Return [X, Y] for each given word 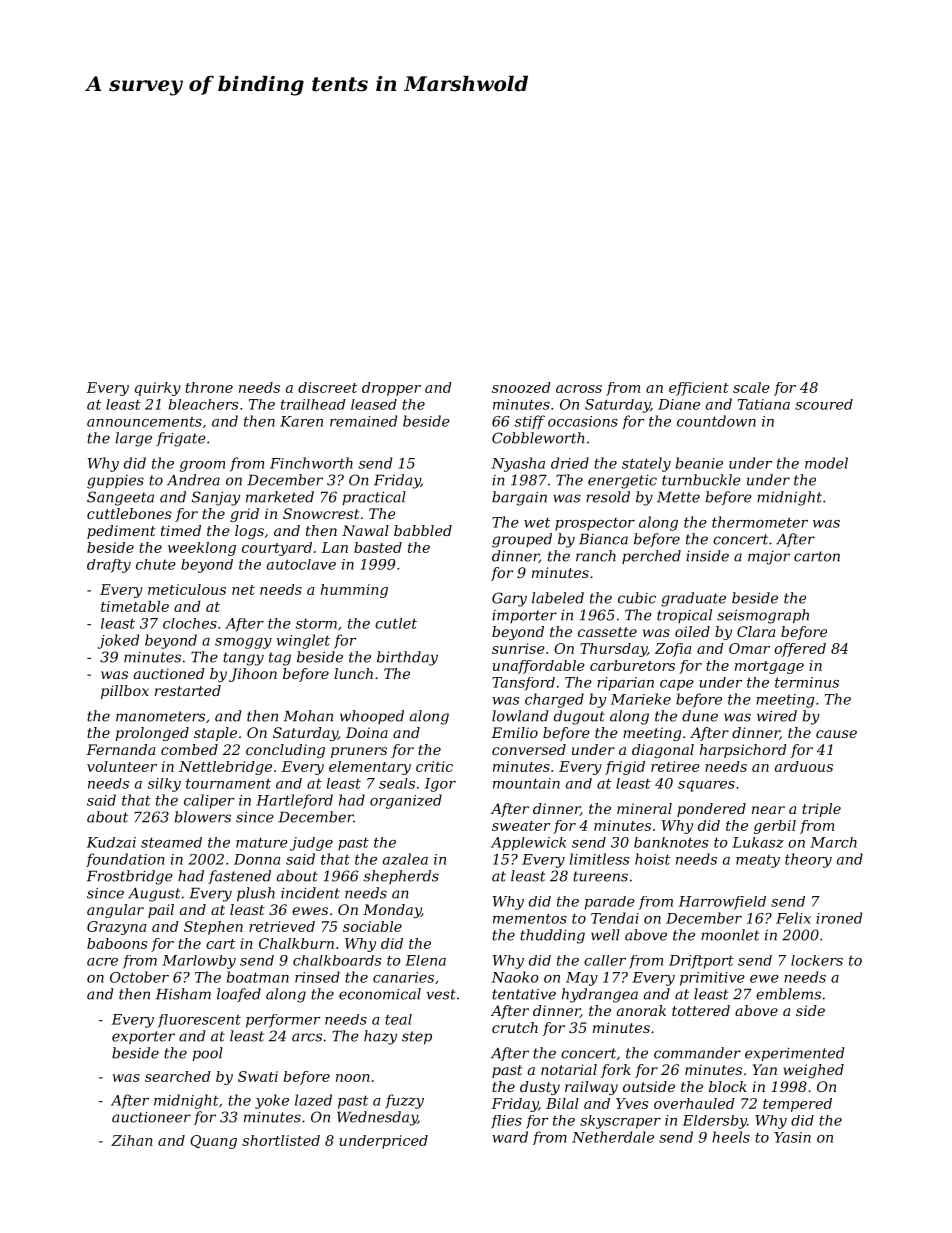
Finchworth [311, 463]
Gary [509, 599]
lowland [520, 716]
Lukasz [758, 842]
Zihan [132, 1140]
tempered [797, 1105]
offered [800, 650]
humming [354, 591]
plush [256, 894]
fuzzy [404, 1101]
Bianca [603, 539]
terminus [807, 682]
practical [374, 498]
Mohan [308, 716]
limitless [599, 859]
